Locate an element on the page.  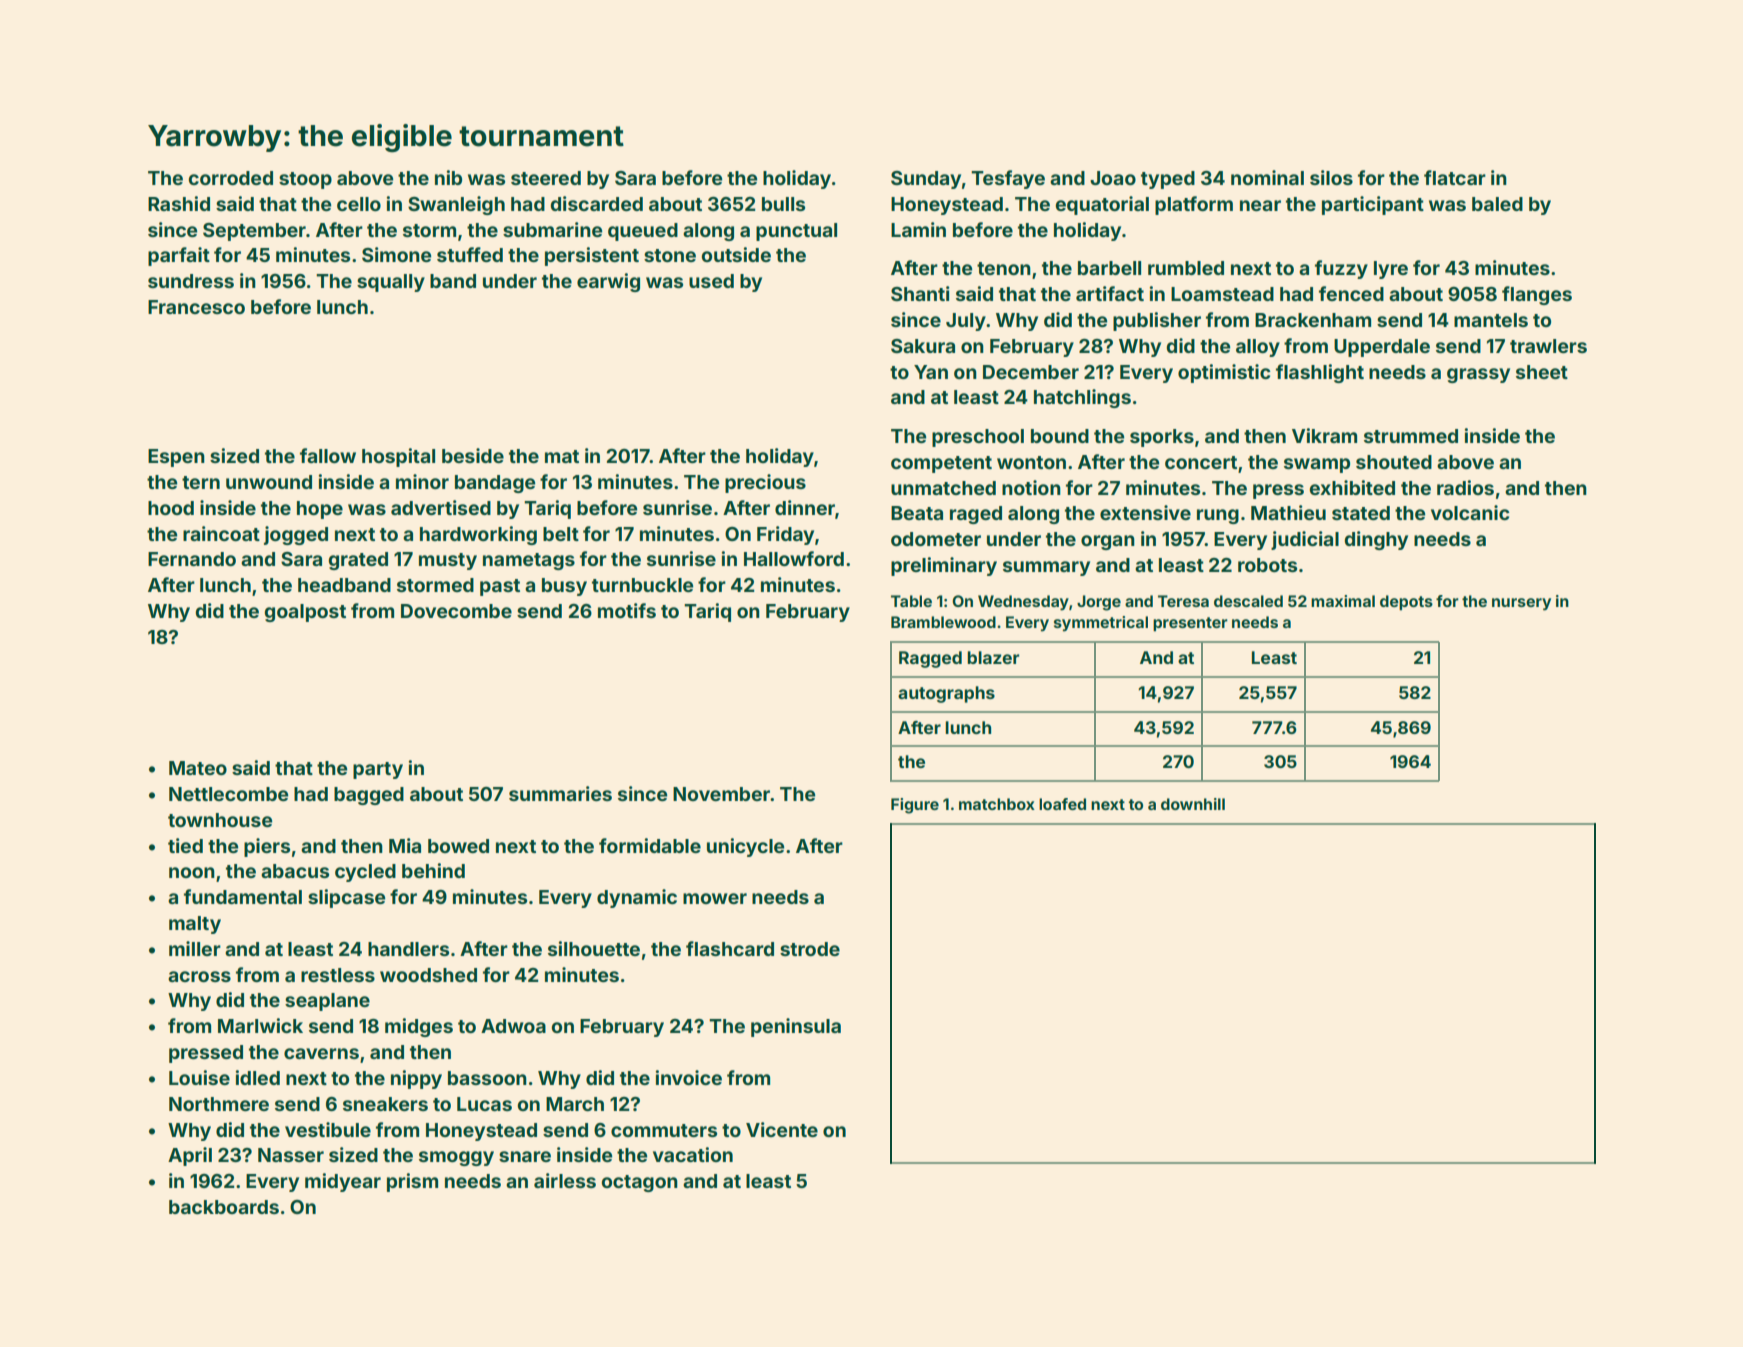
used is located at coordinates (711, 281).
